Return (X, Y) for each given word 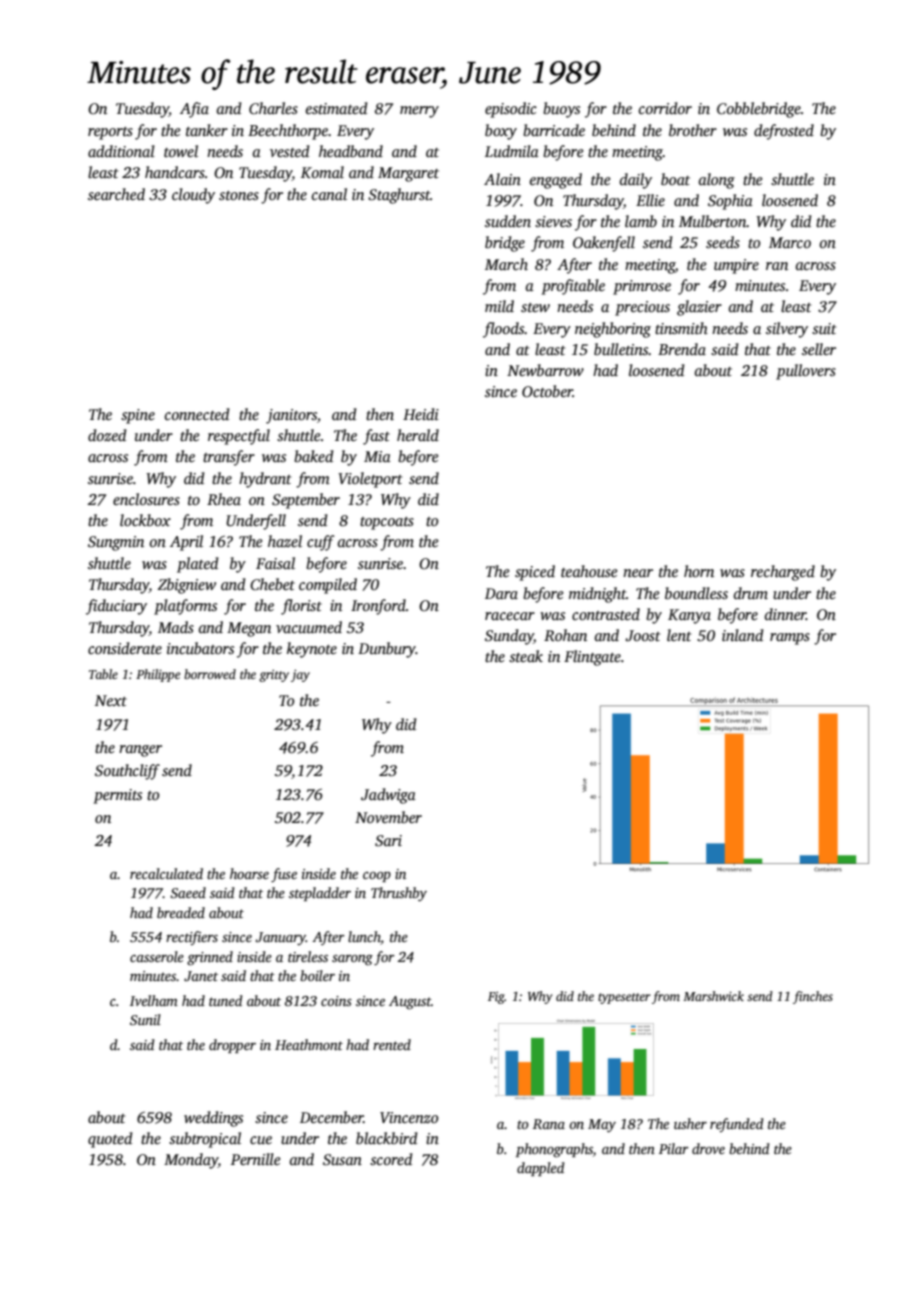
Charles (273, 108)
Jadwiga (388, 796)
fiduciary (116, 607)
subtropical (205, 1140)
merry (419, 112)
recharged (783, 573)
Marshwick (713, 996)
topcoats (387, 523)
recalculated (166, 873)
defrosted (784, 132)
